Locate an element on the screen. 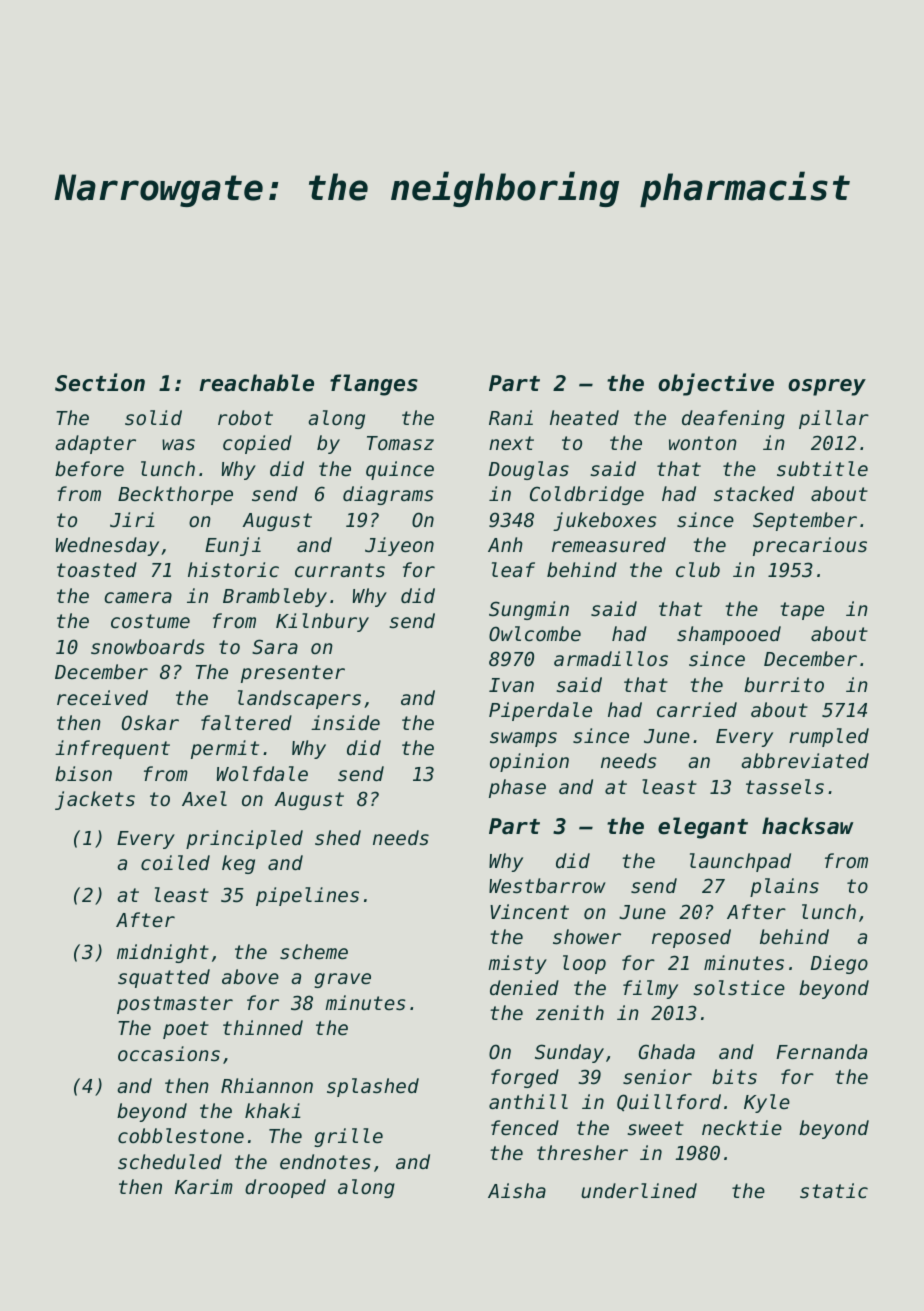 This screenshot has width=924, height=1311. Ivan is located at coordinates (511, 685).
